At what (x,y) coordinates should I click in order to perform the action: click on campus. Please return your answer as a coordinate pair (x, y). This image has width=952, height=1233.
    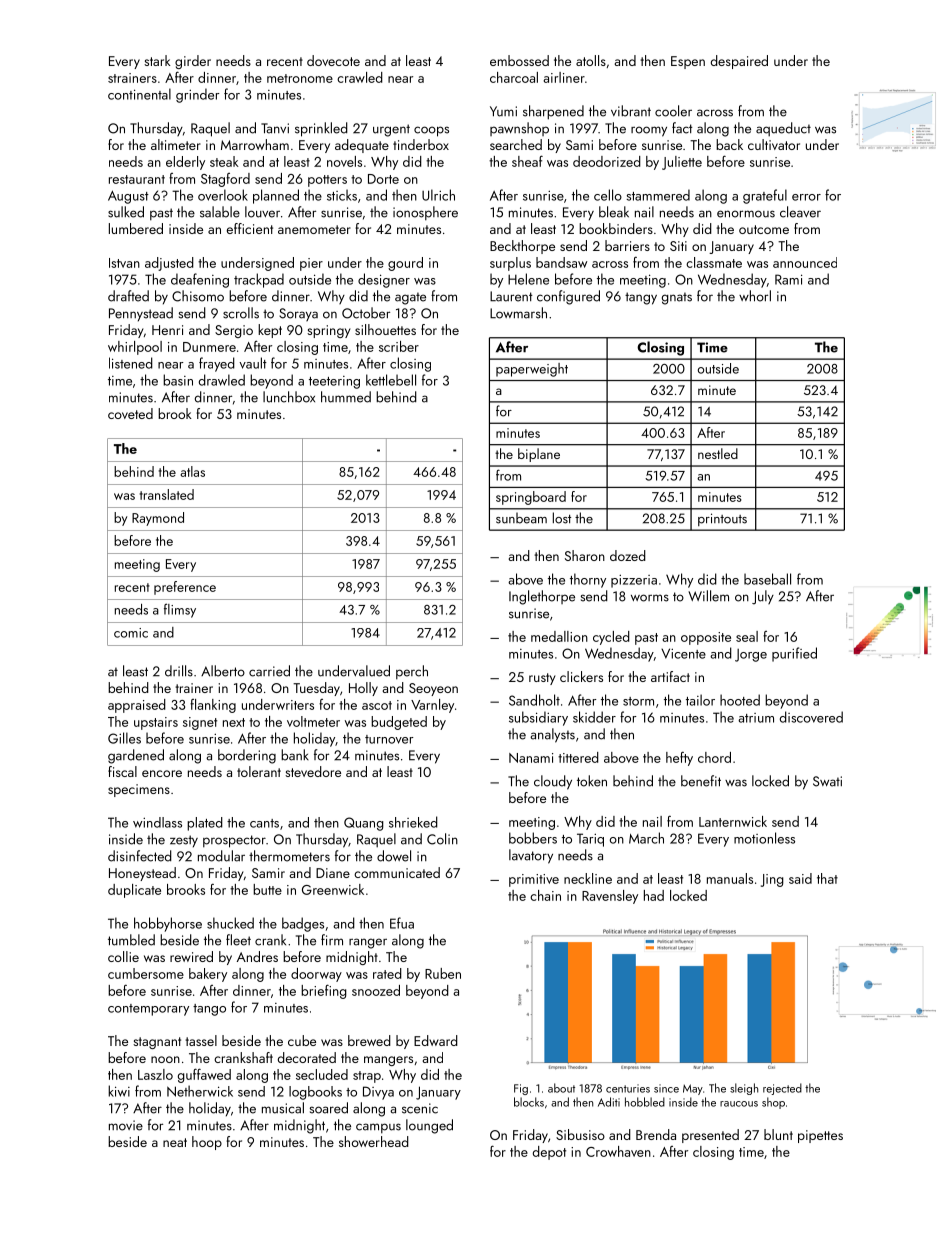
    Looking at the image, I should click on (378, 1128).
